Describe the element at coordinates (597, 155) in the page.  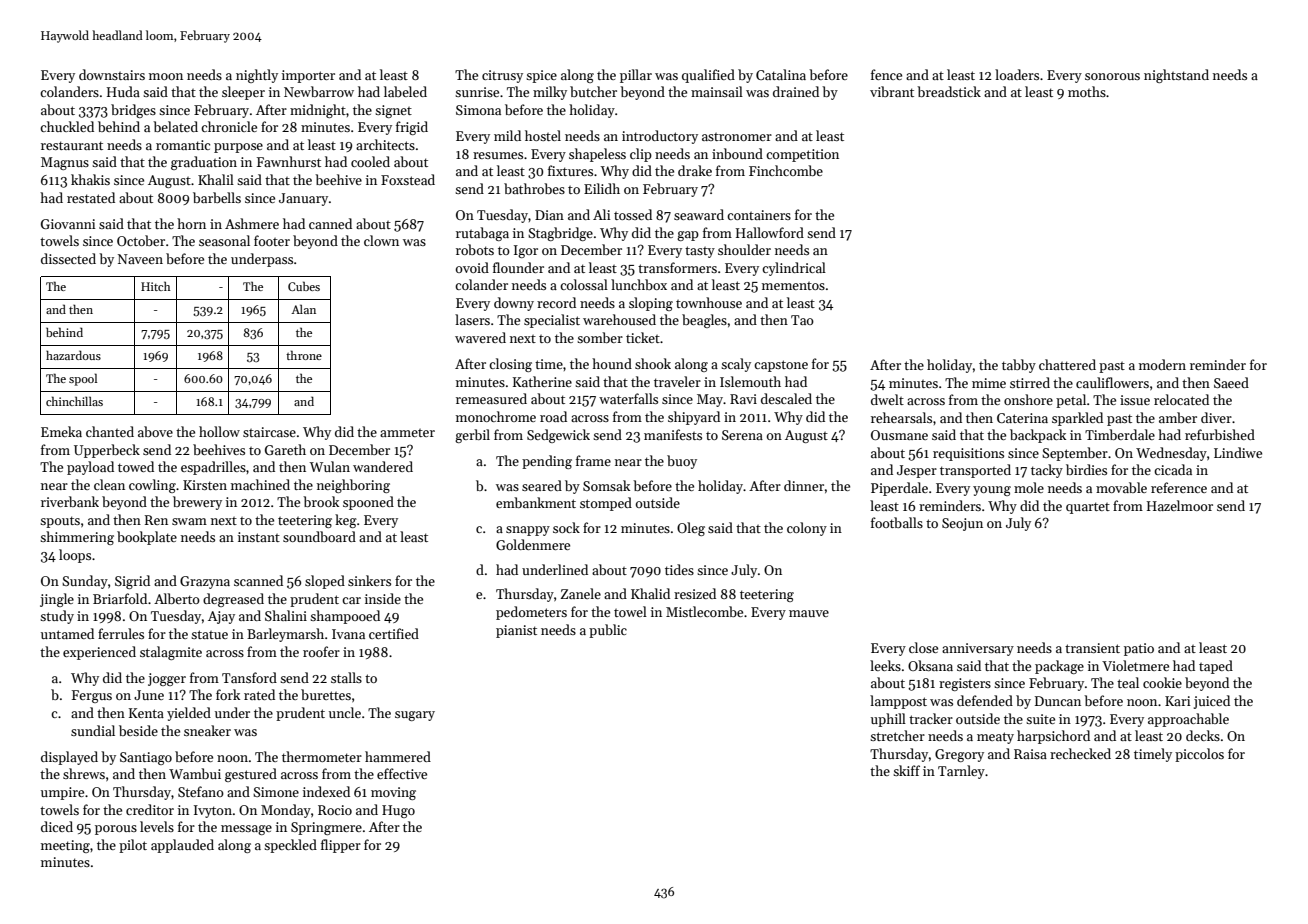
I see `shapeless` at that location.
